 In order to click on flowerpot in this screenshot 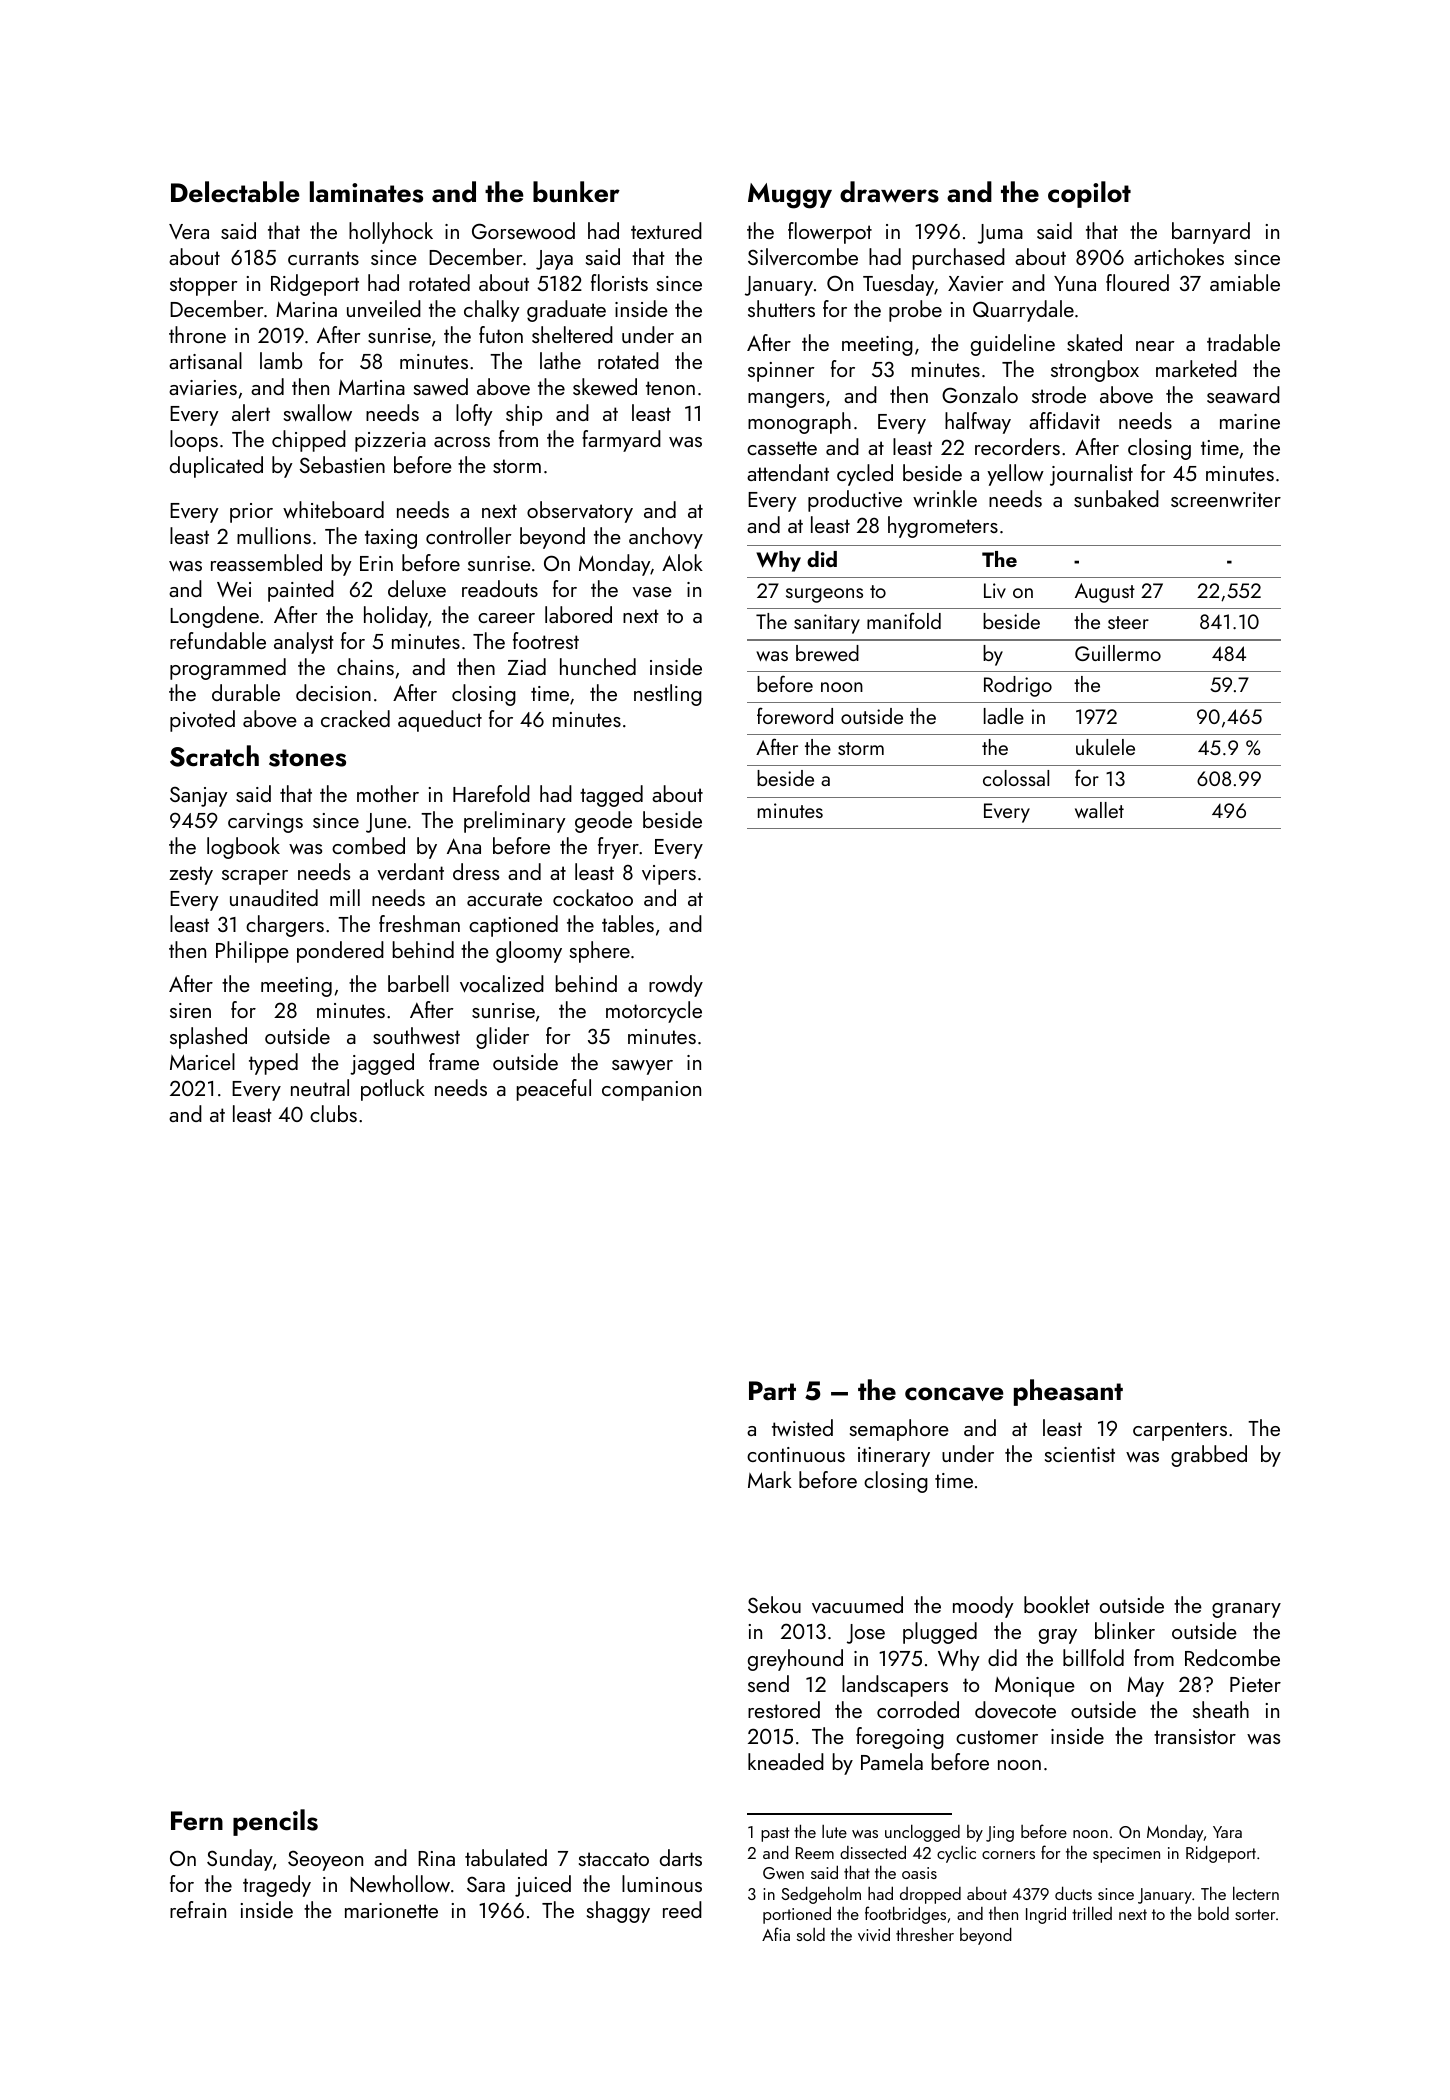, I will do `click(830, 233)`.
